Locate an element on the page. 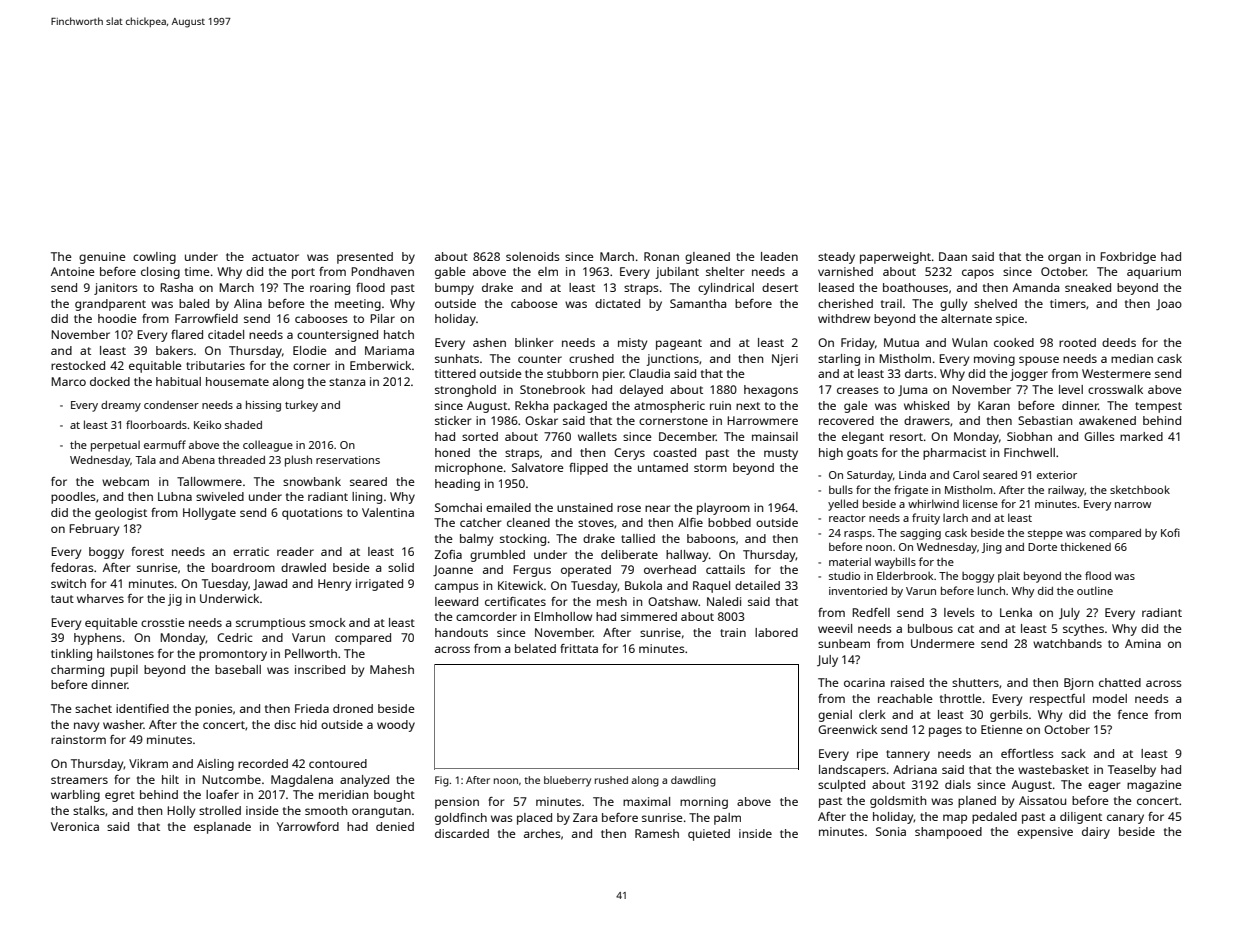  bumpy is located at coordinates (454, 289).
